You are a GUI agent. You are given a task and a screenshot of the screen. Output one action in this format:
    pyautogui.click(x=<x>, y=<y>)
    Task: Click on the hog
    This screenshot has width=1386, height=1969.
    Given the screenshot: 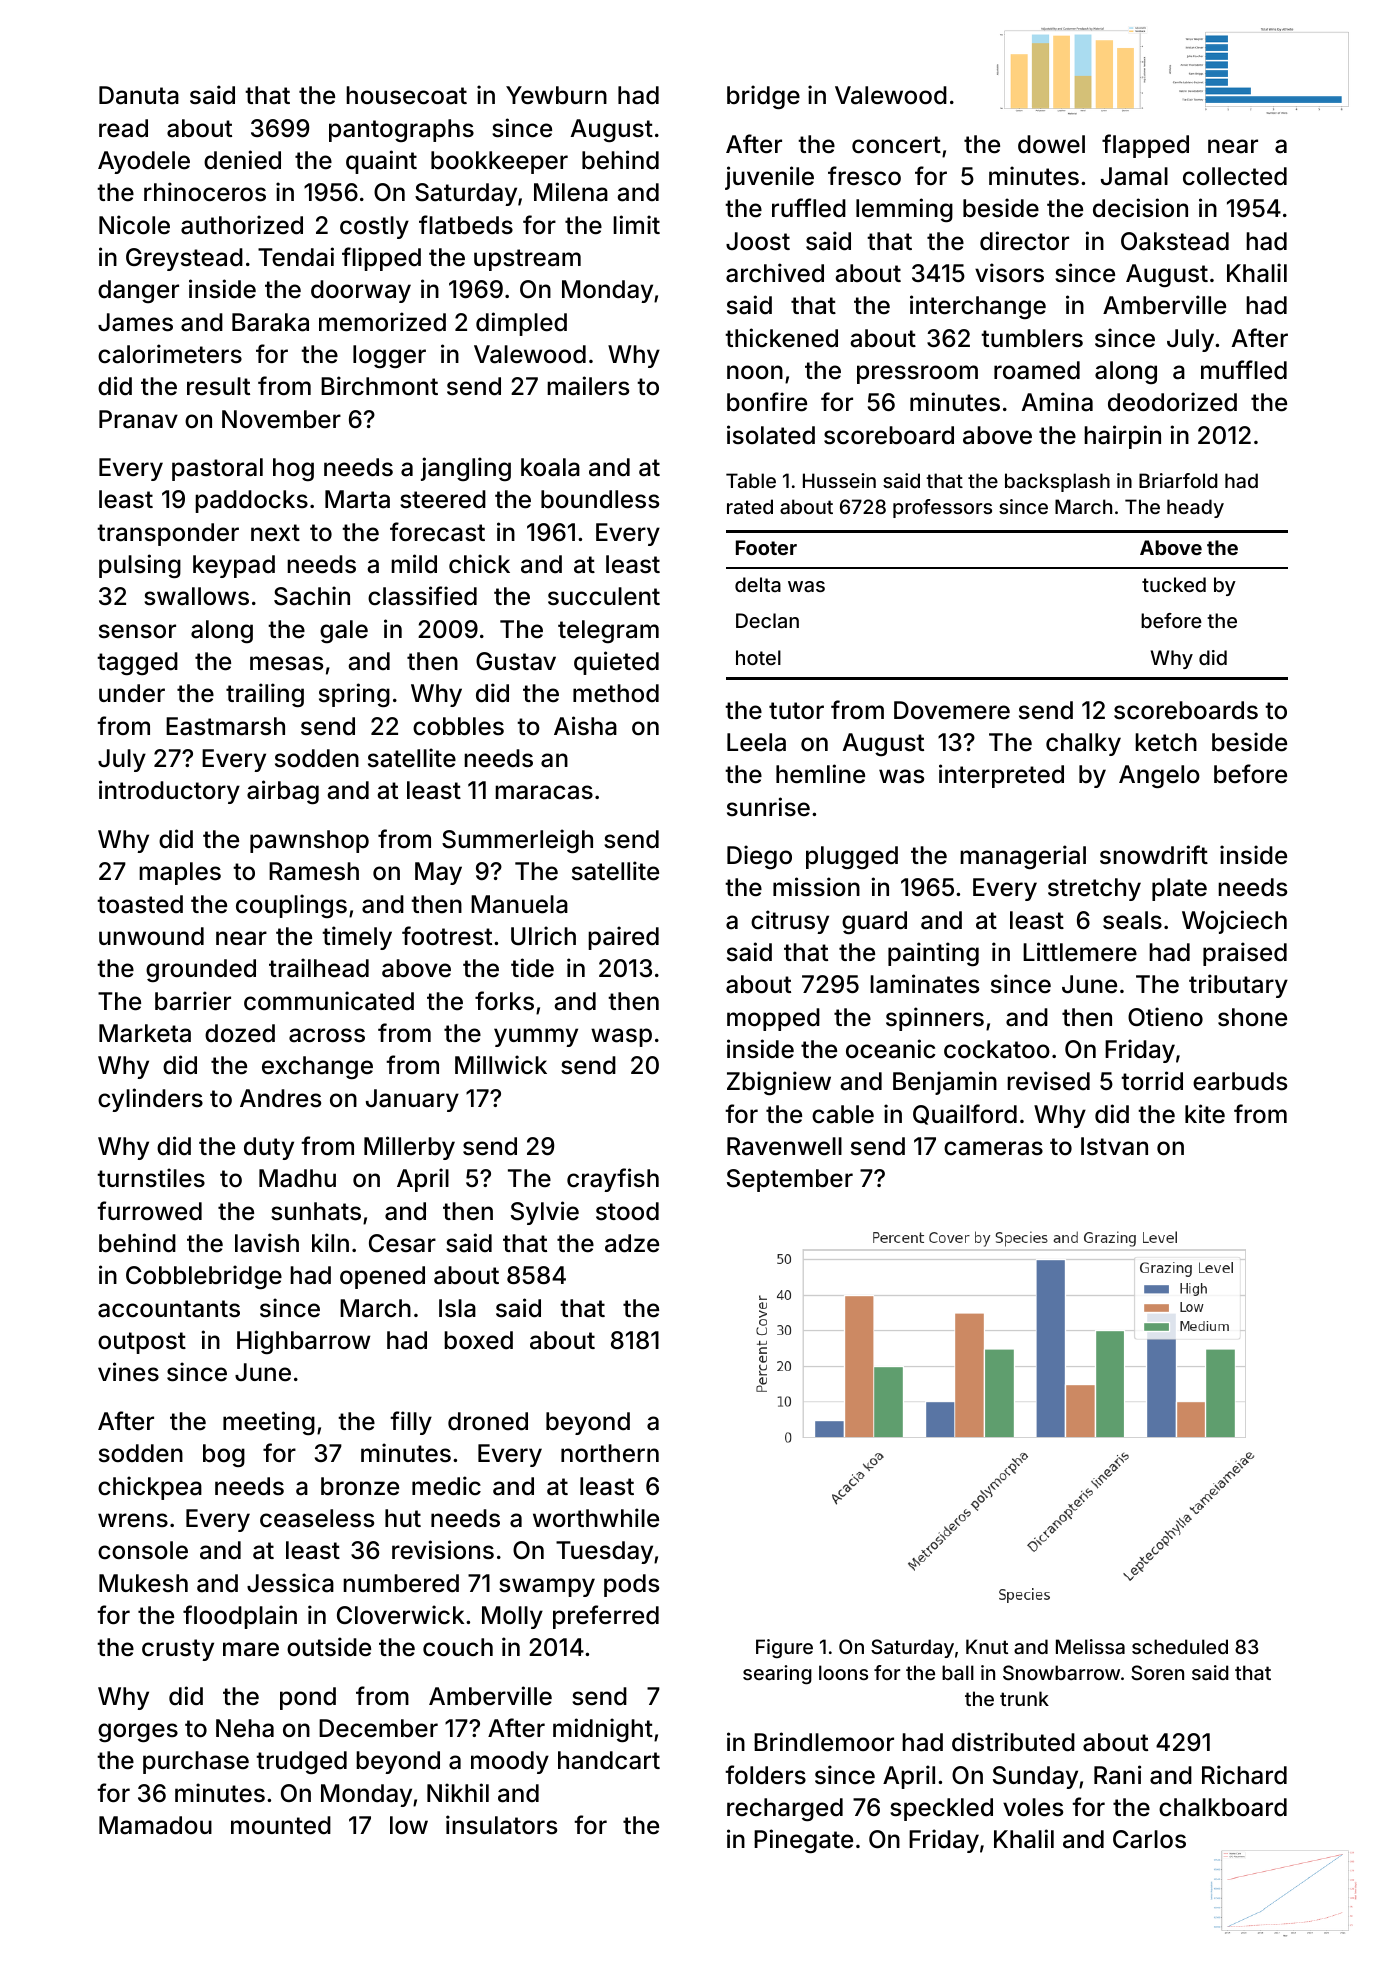 What is the action you would take?
    pyautogui.click(x=293, y=469)
